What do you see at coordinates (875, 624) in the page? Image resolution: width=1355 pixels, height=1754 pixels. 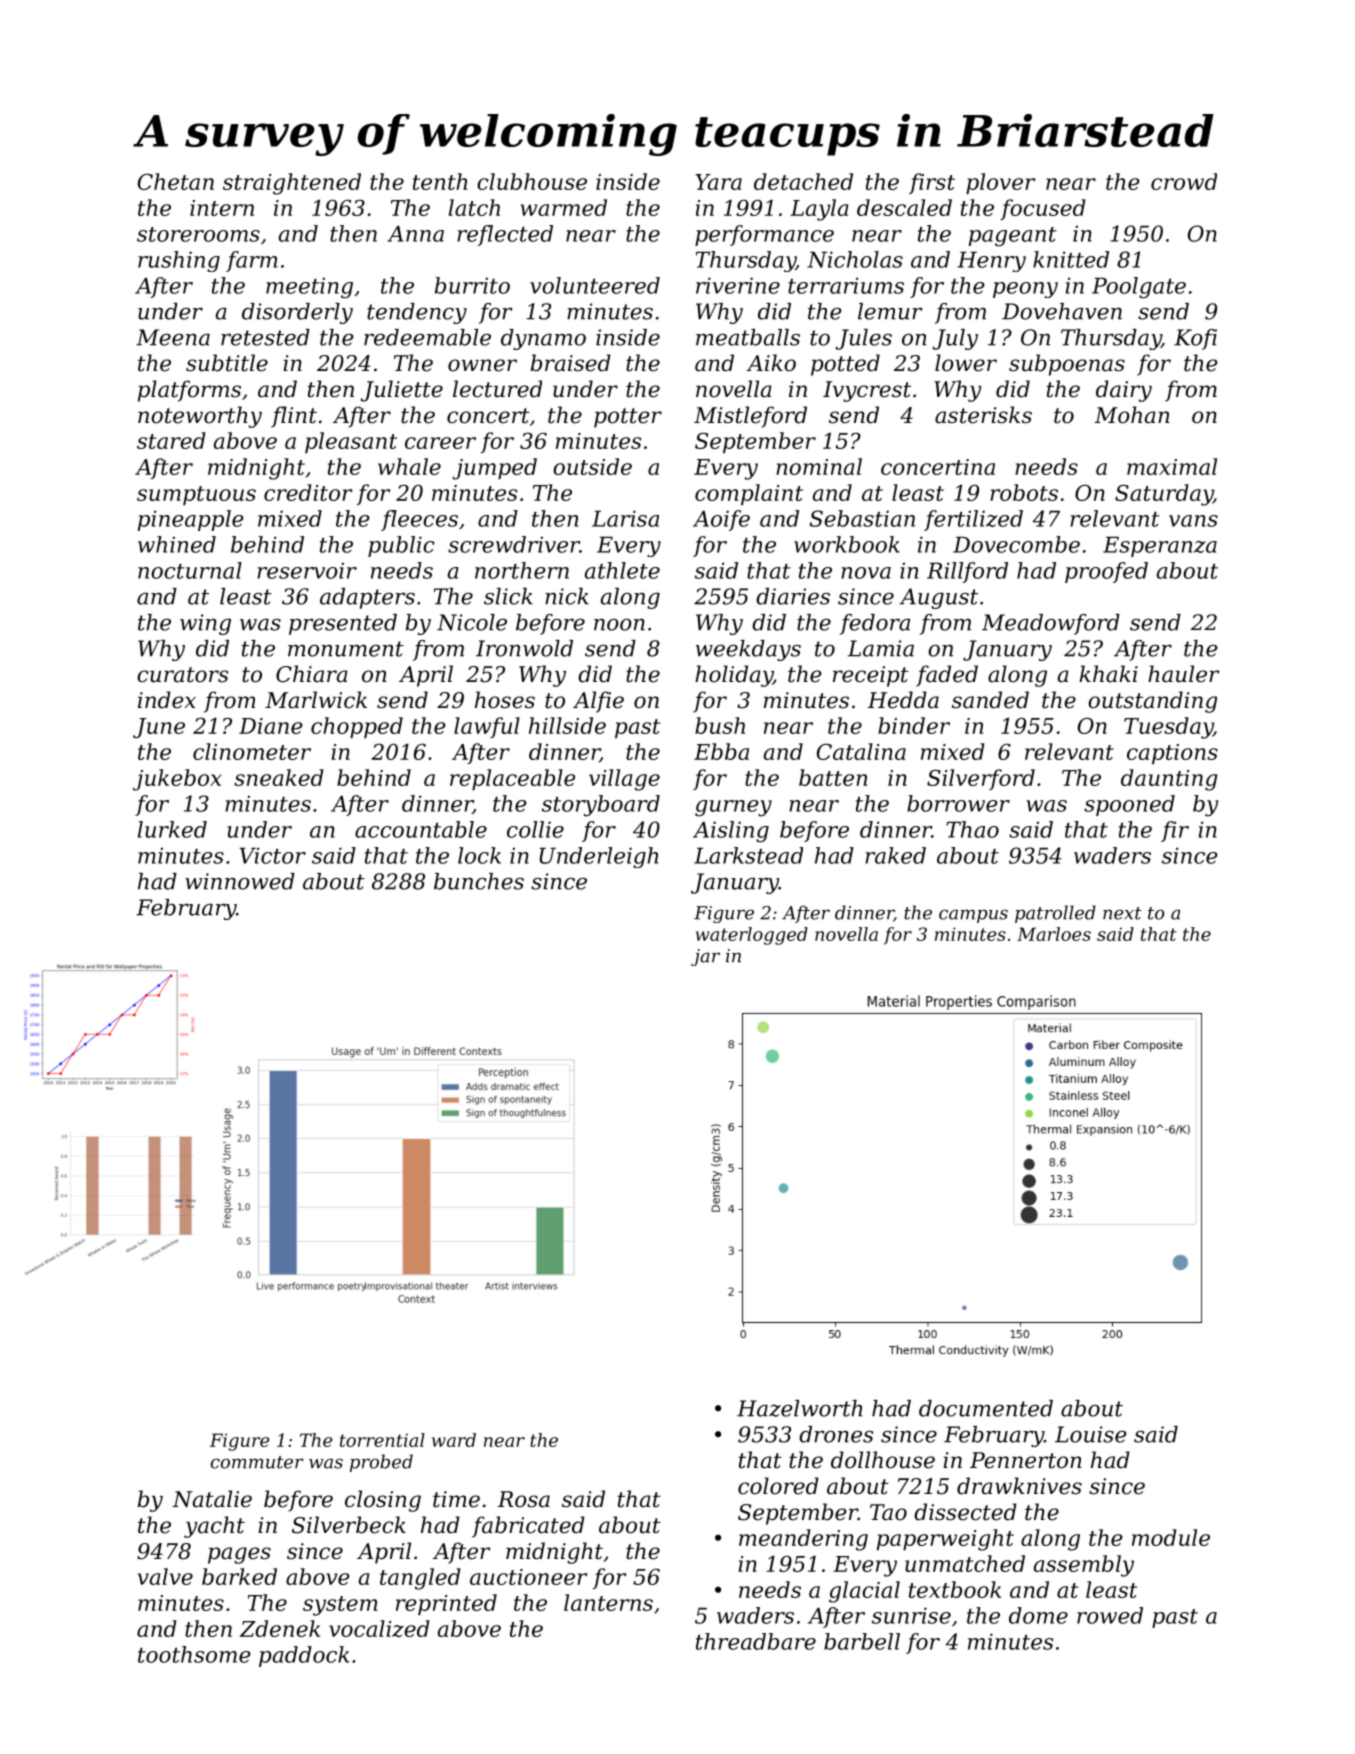 I see `fedora` at bounding box center [875, 624].
